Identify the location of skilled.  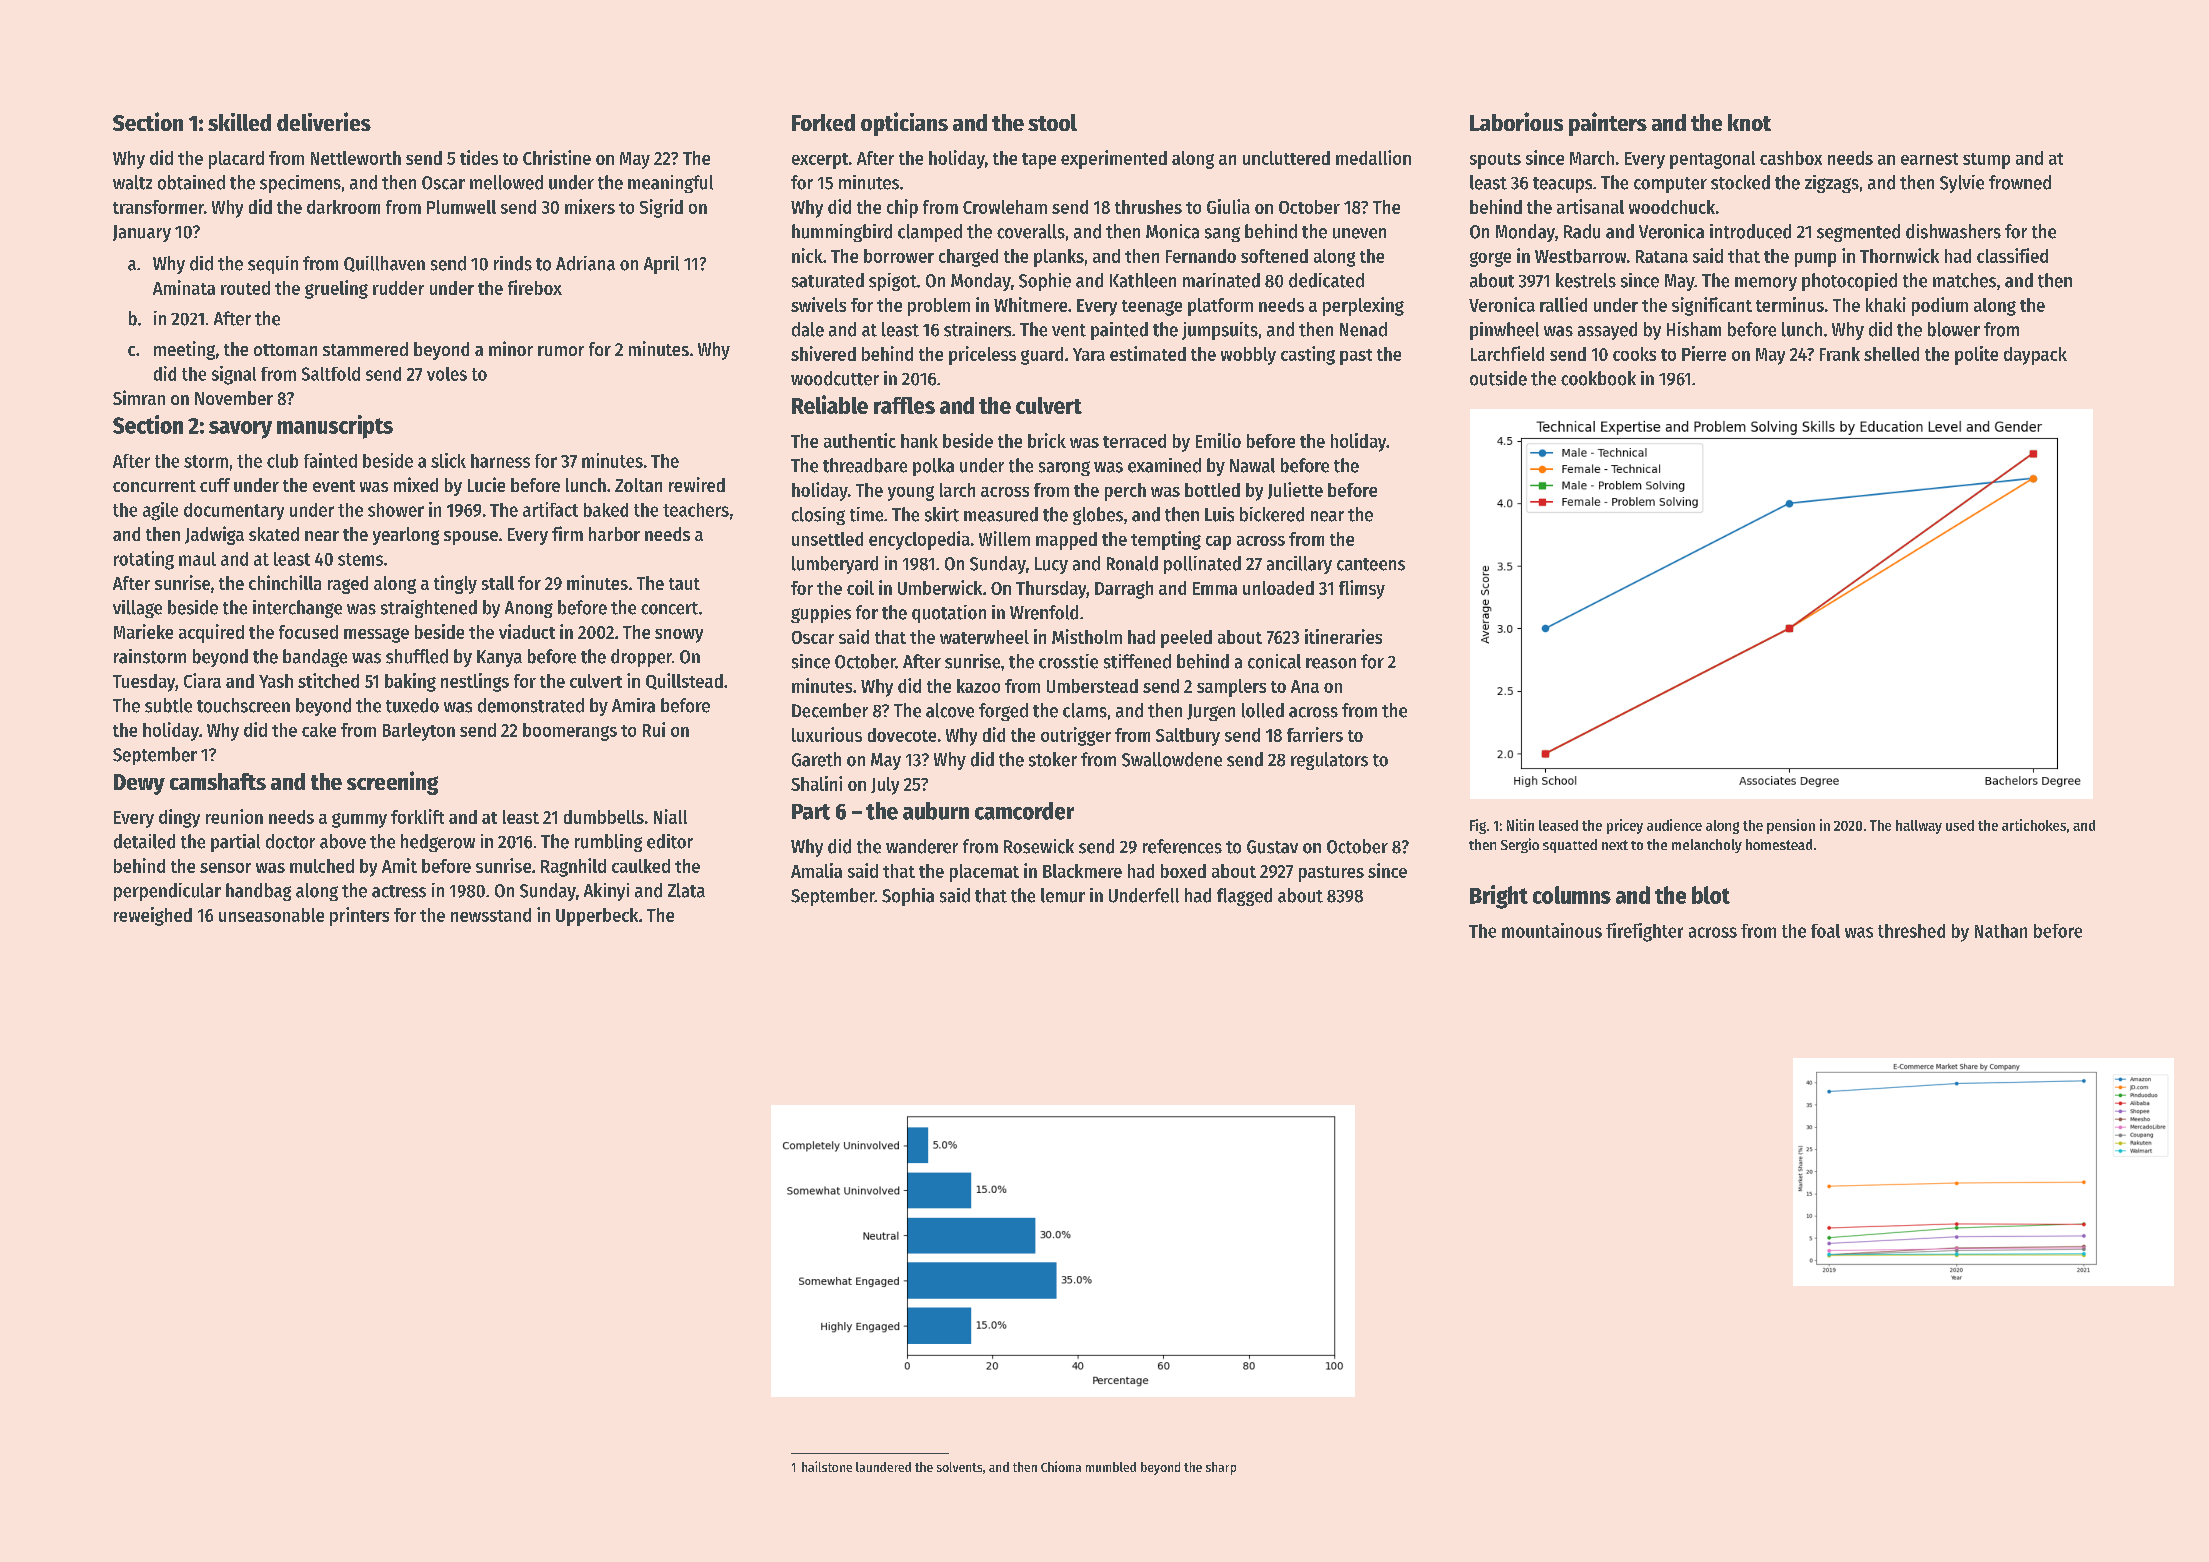
(239, 122).
